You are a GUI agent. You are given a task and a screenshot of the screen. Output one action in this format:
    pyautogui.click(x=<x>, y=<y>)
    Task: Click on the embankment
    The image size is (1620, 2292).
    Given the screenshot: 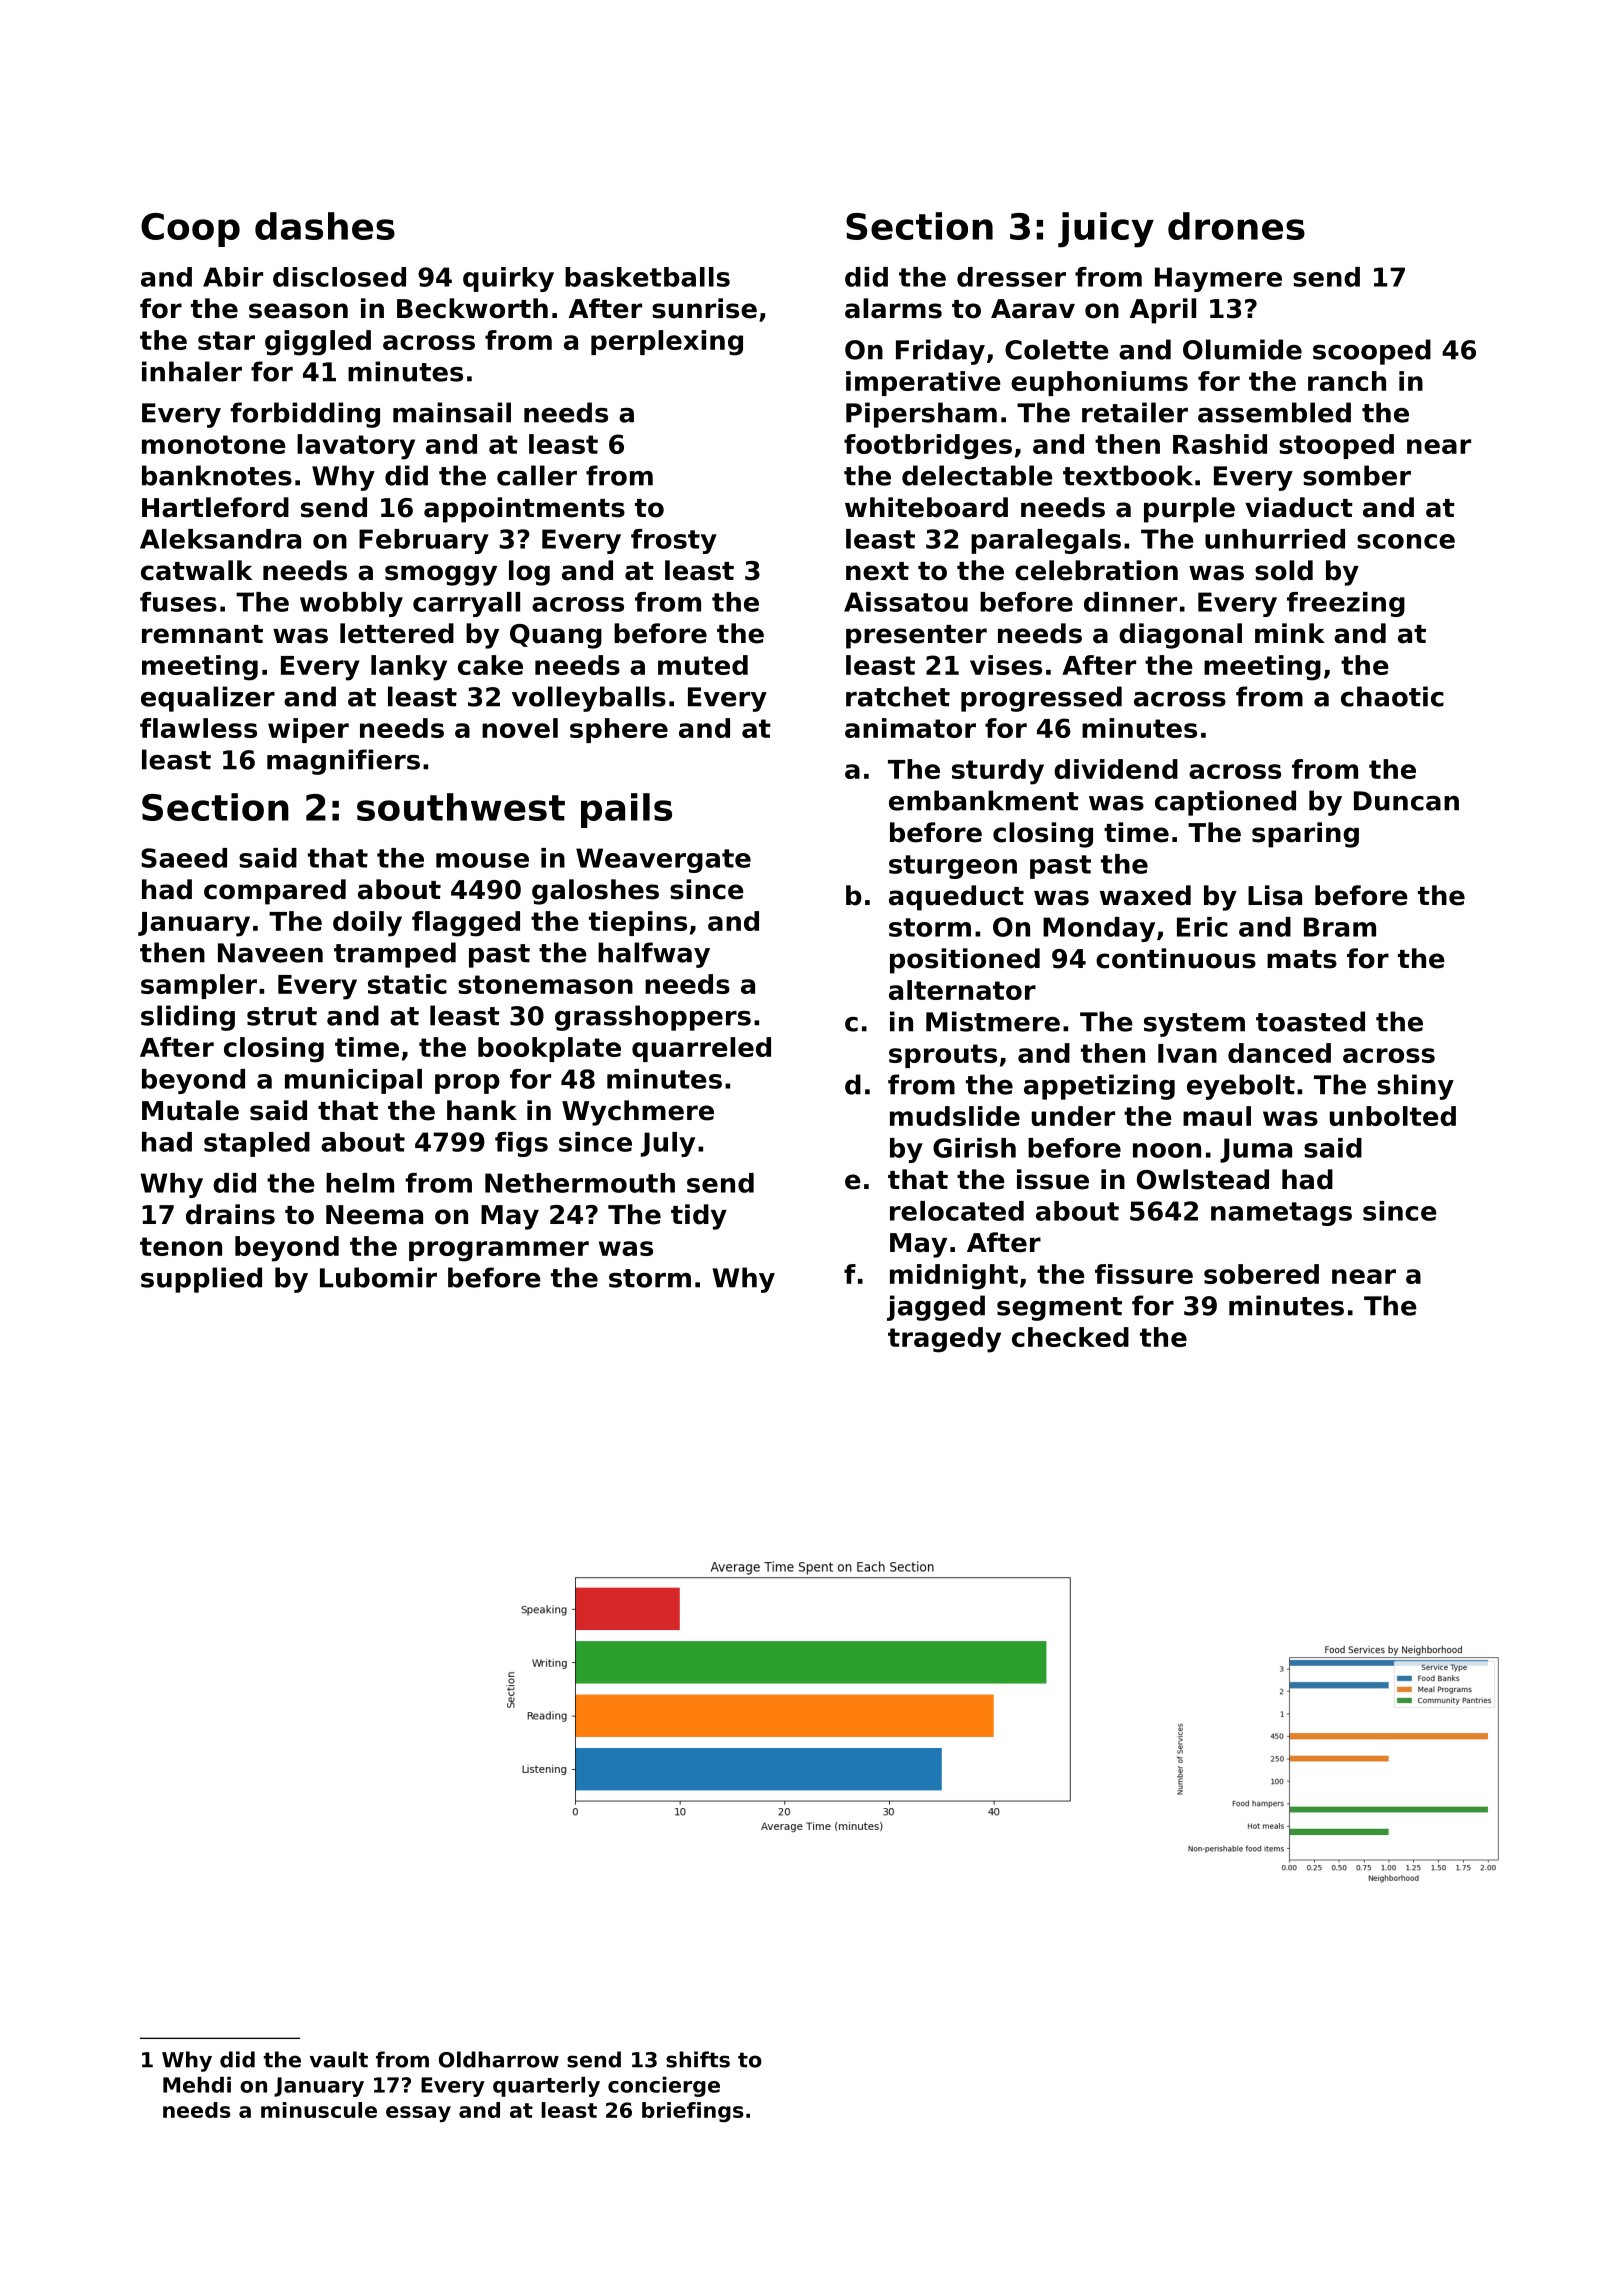 What is the action you would take?
    pyautogui.click(x=984, y=800)
